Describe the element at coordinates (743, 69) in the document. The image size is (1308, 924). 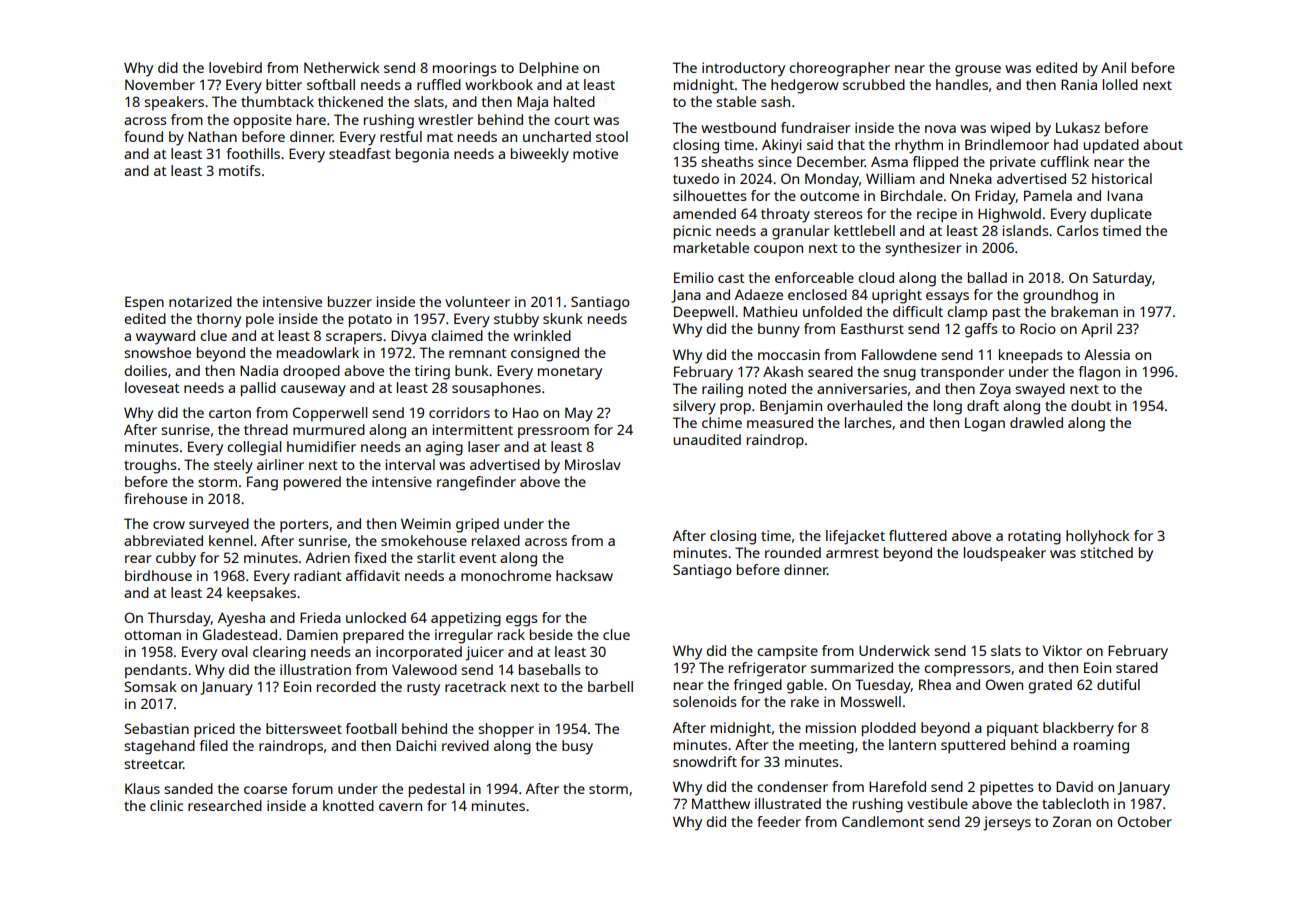
I see `introductory` at that location.
